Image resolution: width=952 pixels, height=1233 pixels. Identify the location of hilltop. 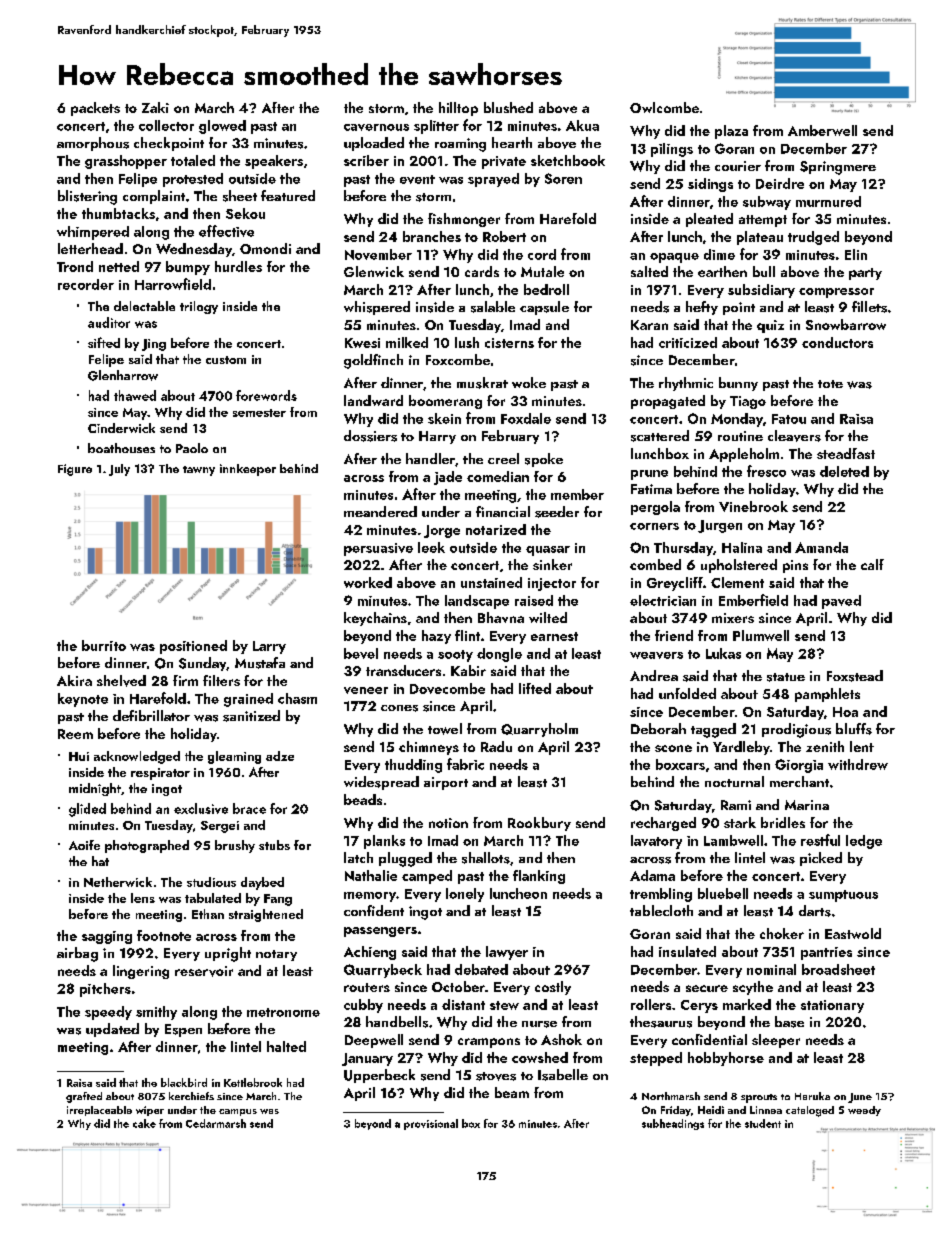
(458, 109).
